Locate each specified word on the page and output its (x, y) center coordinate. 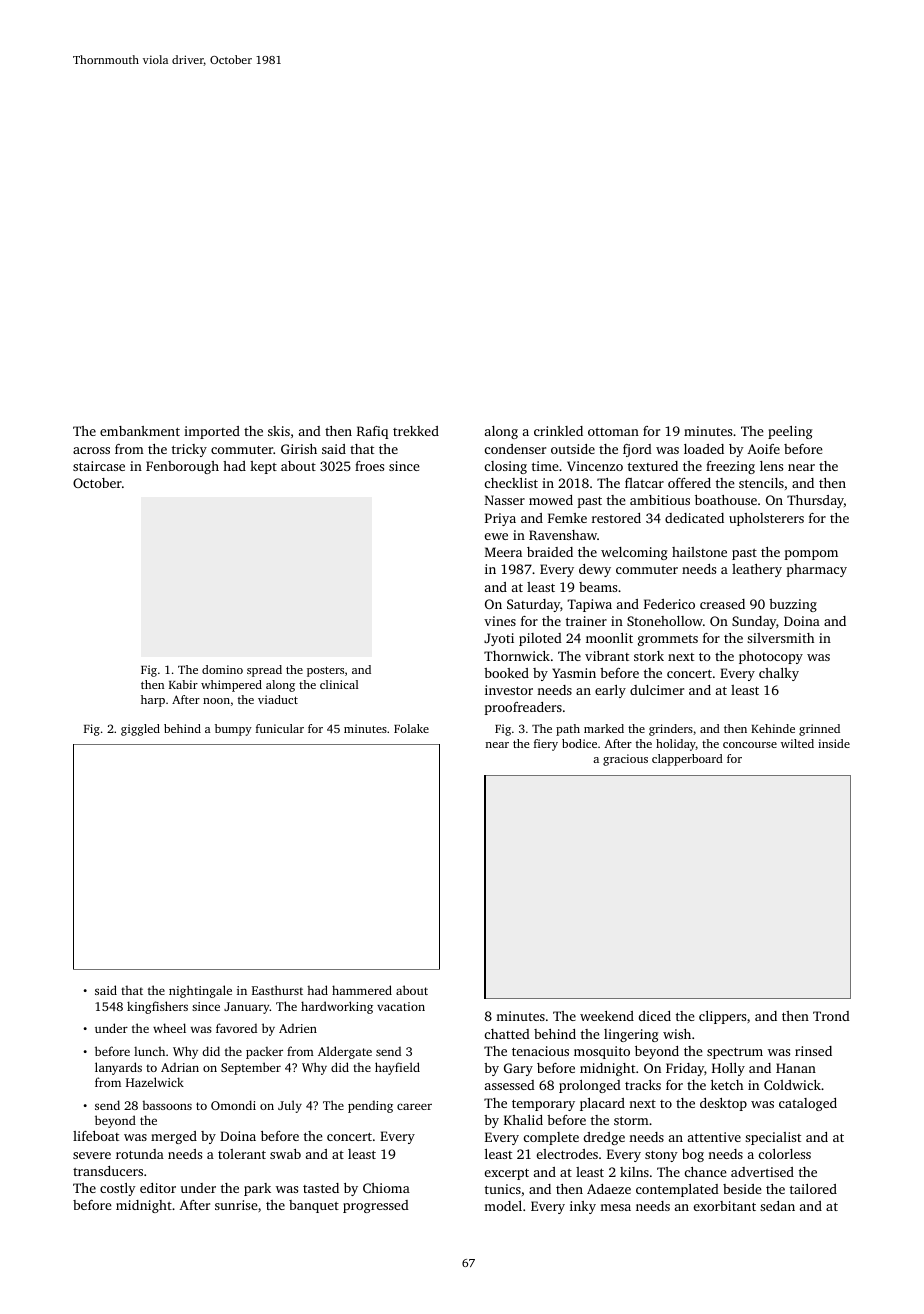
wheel (169, 1028)
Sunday (754, 622)
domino (222, 669)
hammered (362, 990)
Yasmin (574, 673)
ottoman (613, 432)
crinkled (558, 431)
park (257, 1189)
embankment (140, 431)
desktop (723, 1104)
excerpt (507, 1174)
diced (655, 1016)
